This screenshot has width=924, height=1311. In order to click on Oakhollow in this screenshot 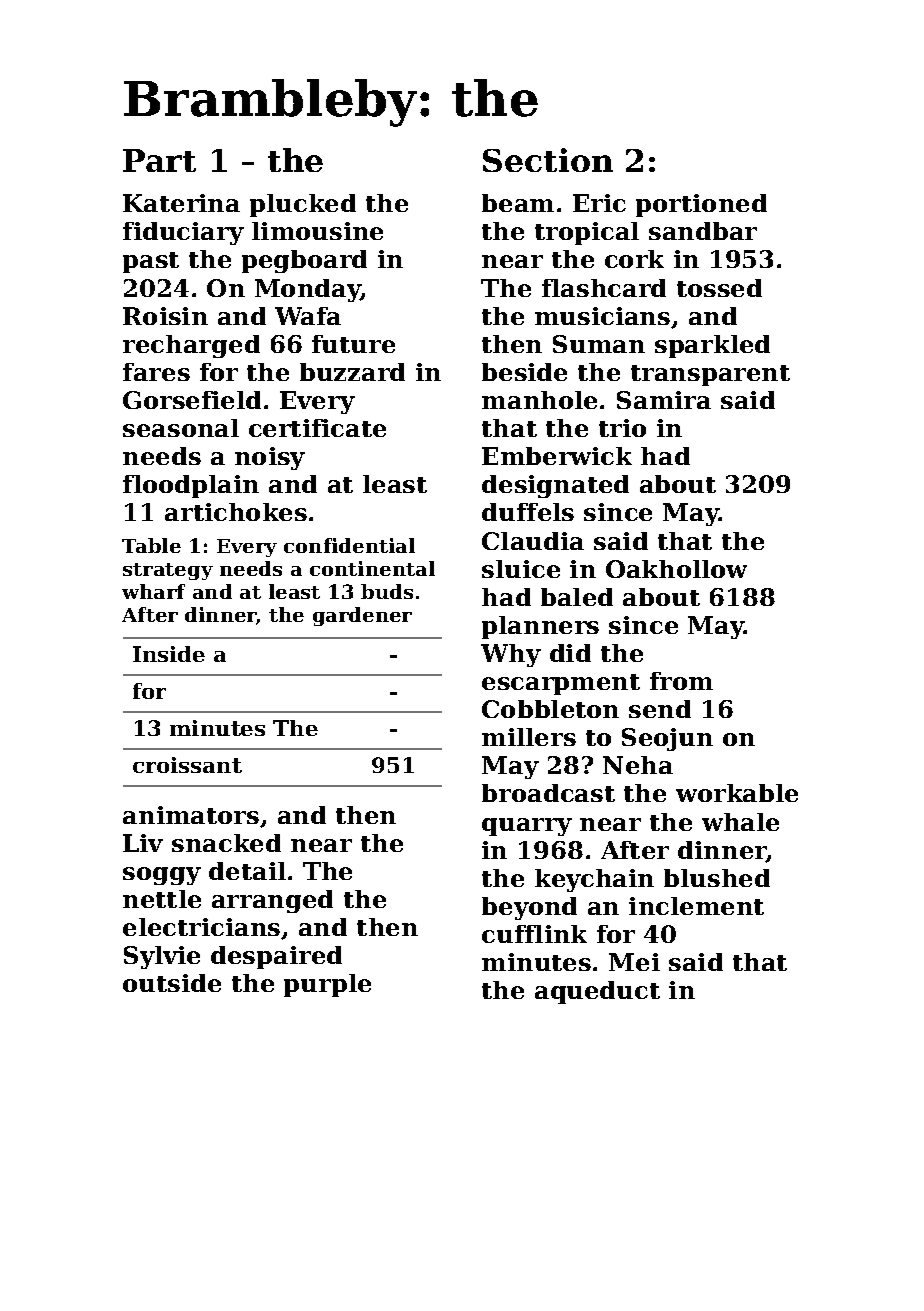, I will do `click(676, 569)`.
